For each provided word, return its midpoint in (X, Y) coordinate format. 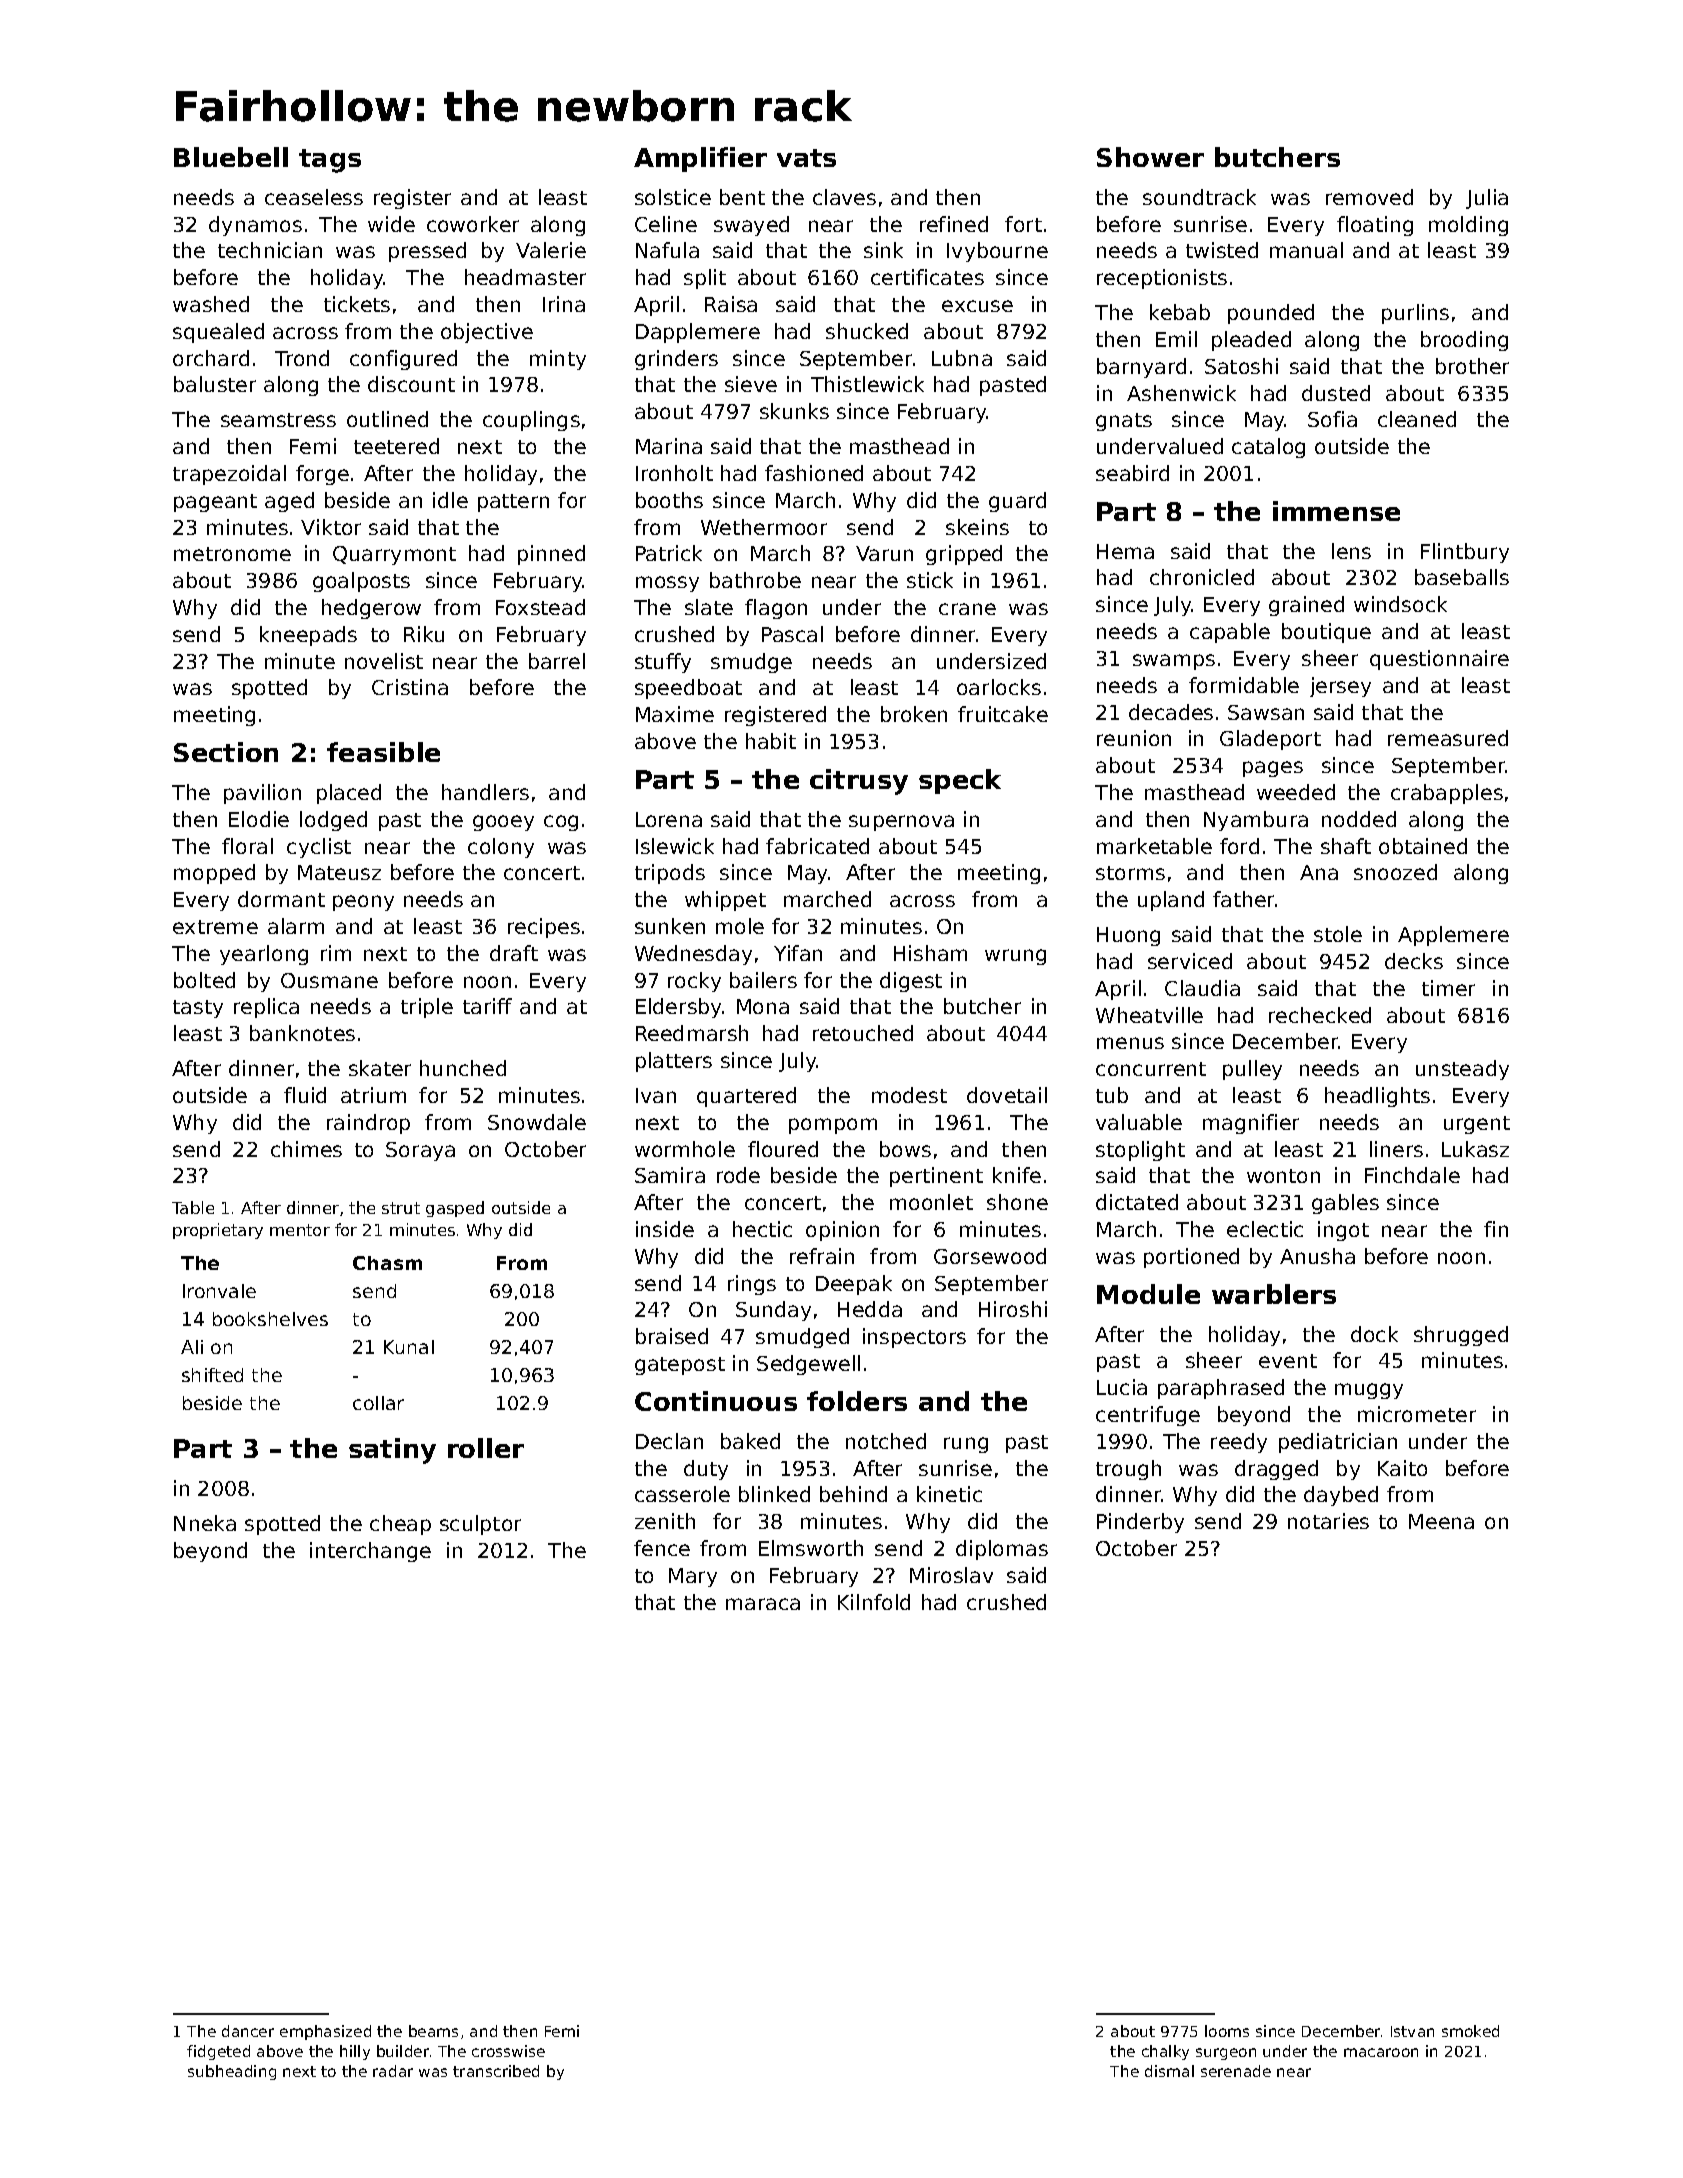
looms (1227, 2031)
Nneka (205, 1523)
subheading (232, 2072)
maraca (763, 1604)
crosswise (508, 2051)
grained (1306, 606)
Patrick (669, 553)
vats (806, 158)
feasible (383, 752)
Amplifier (700, 159)
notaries (1328, 1521)
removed (1369, 197)
